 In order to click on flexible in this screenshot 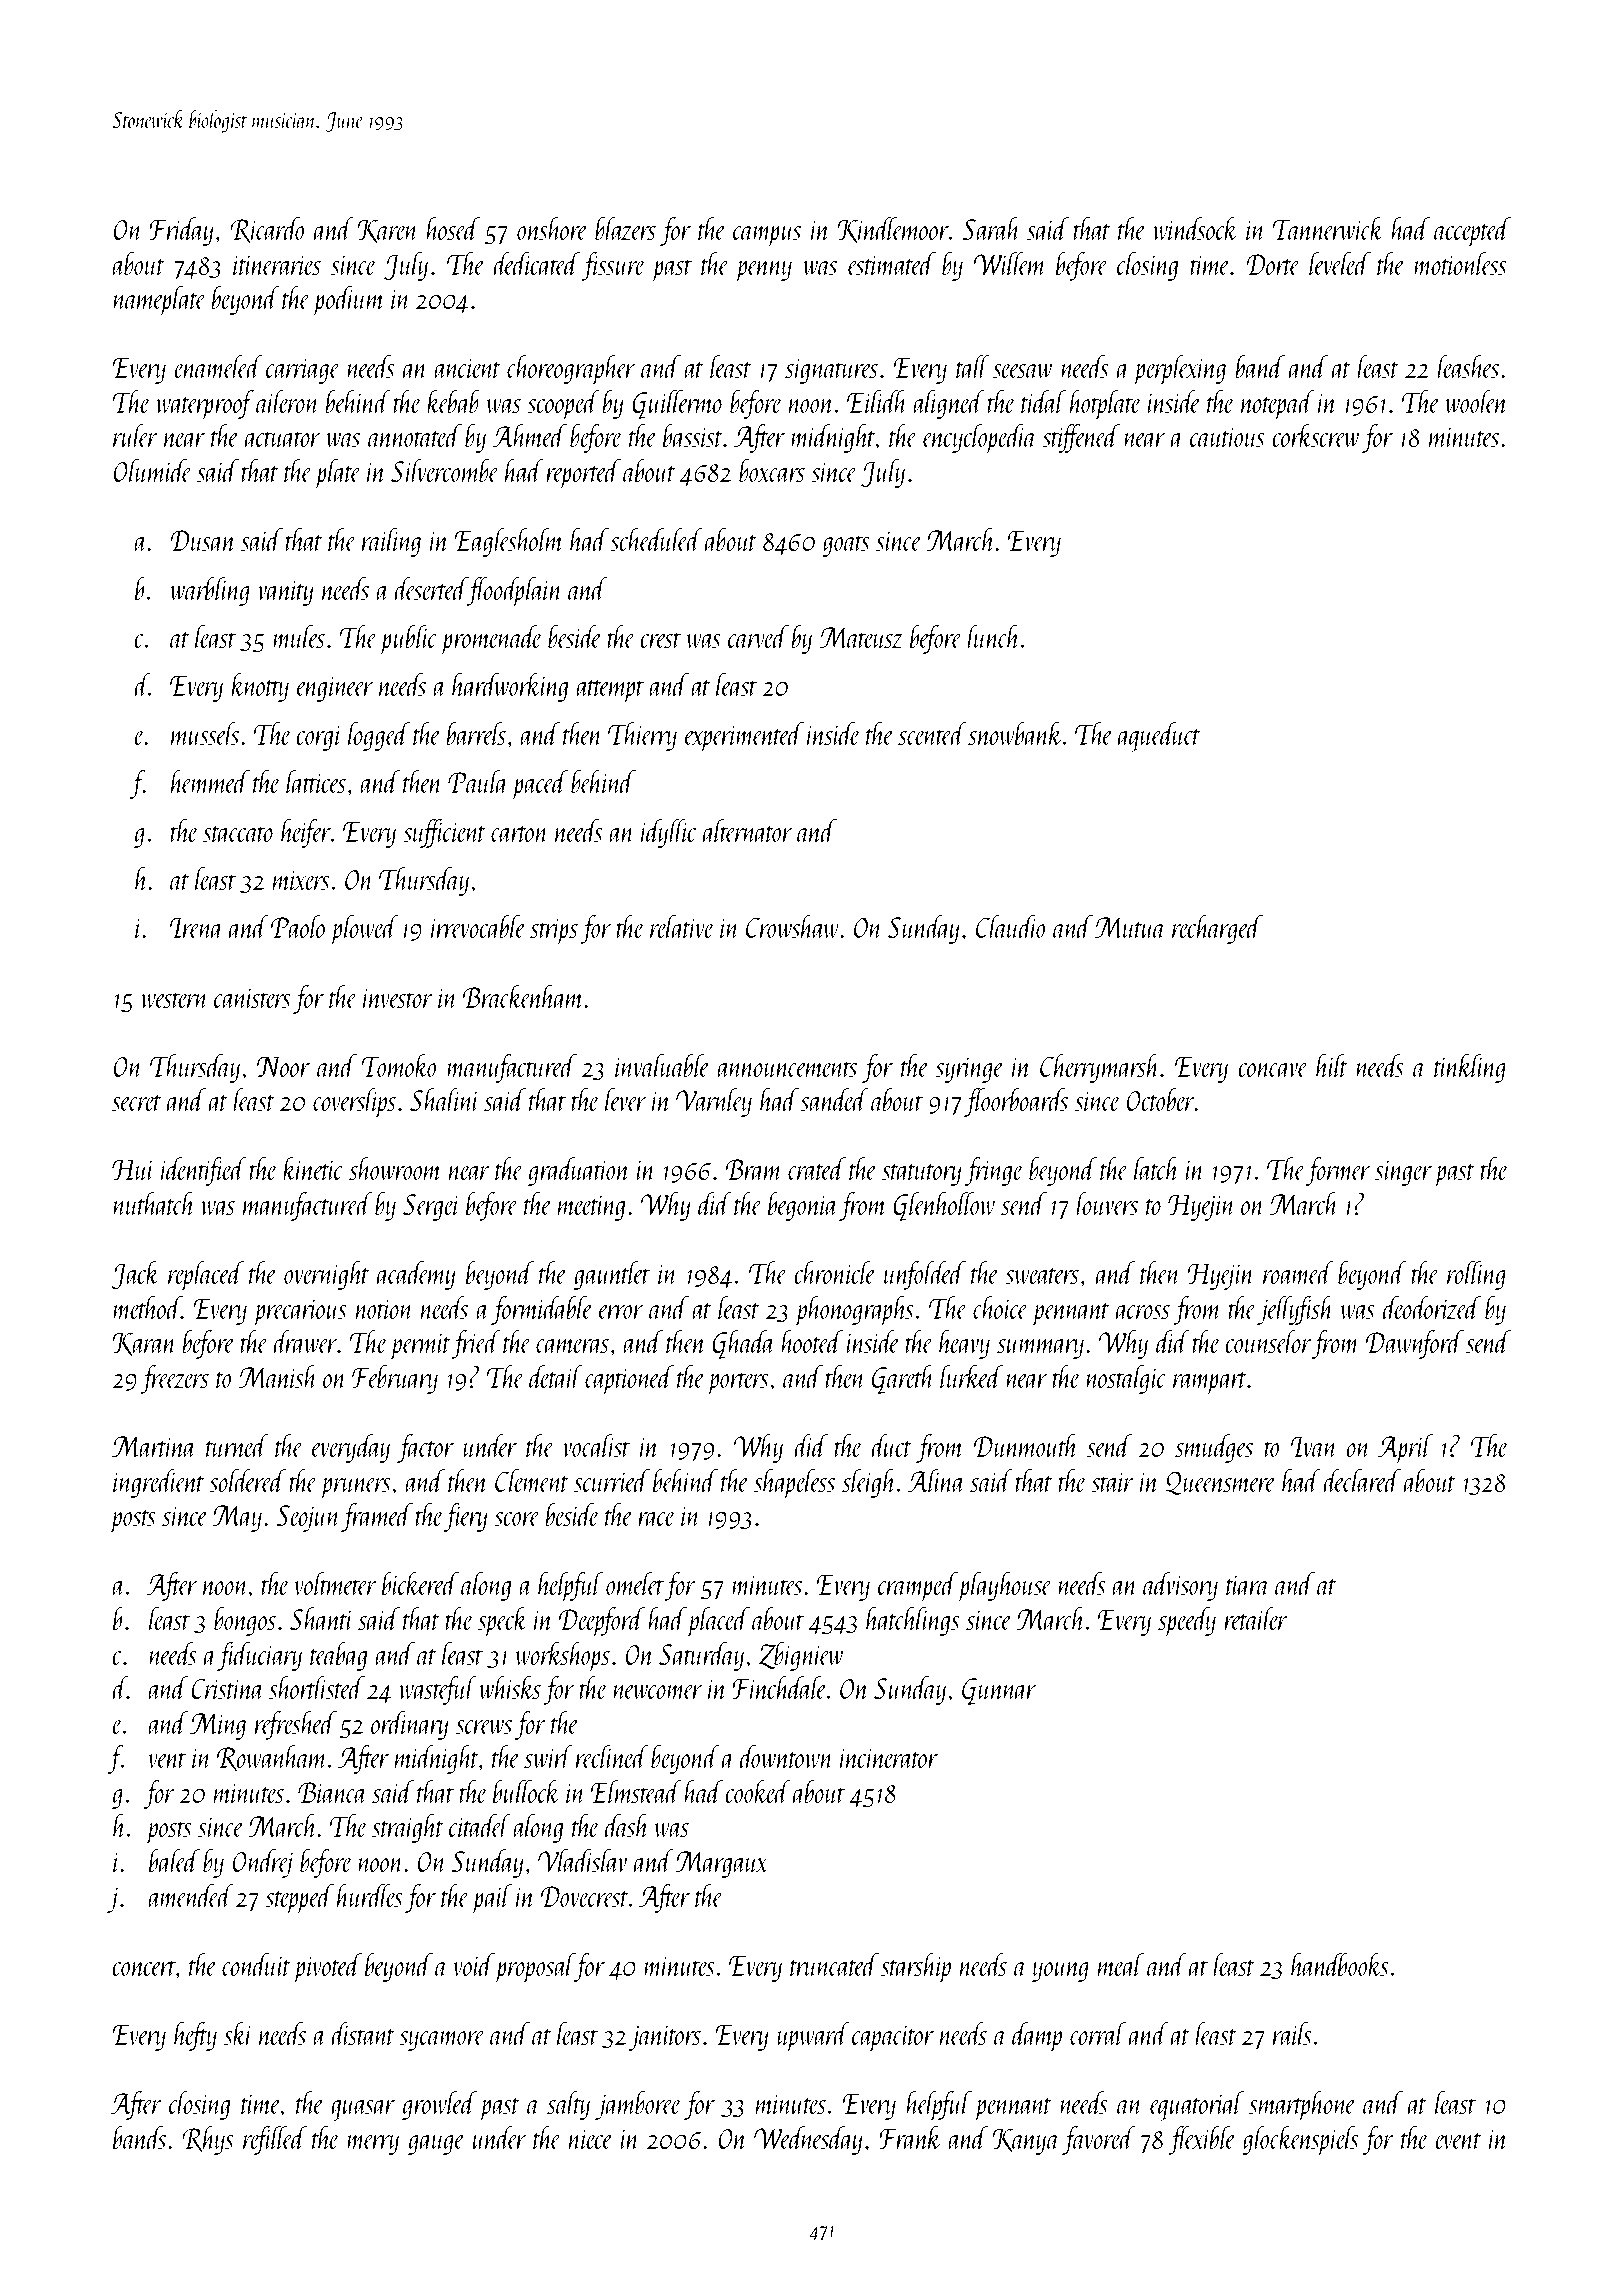, I will do `click(1202, 2140)`.
